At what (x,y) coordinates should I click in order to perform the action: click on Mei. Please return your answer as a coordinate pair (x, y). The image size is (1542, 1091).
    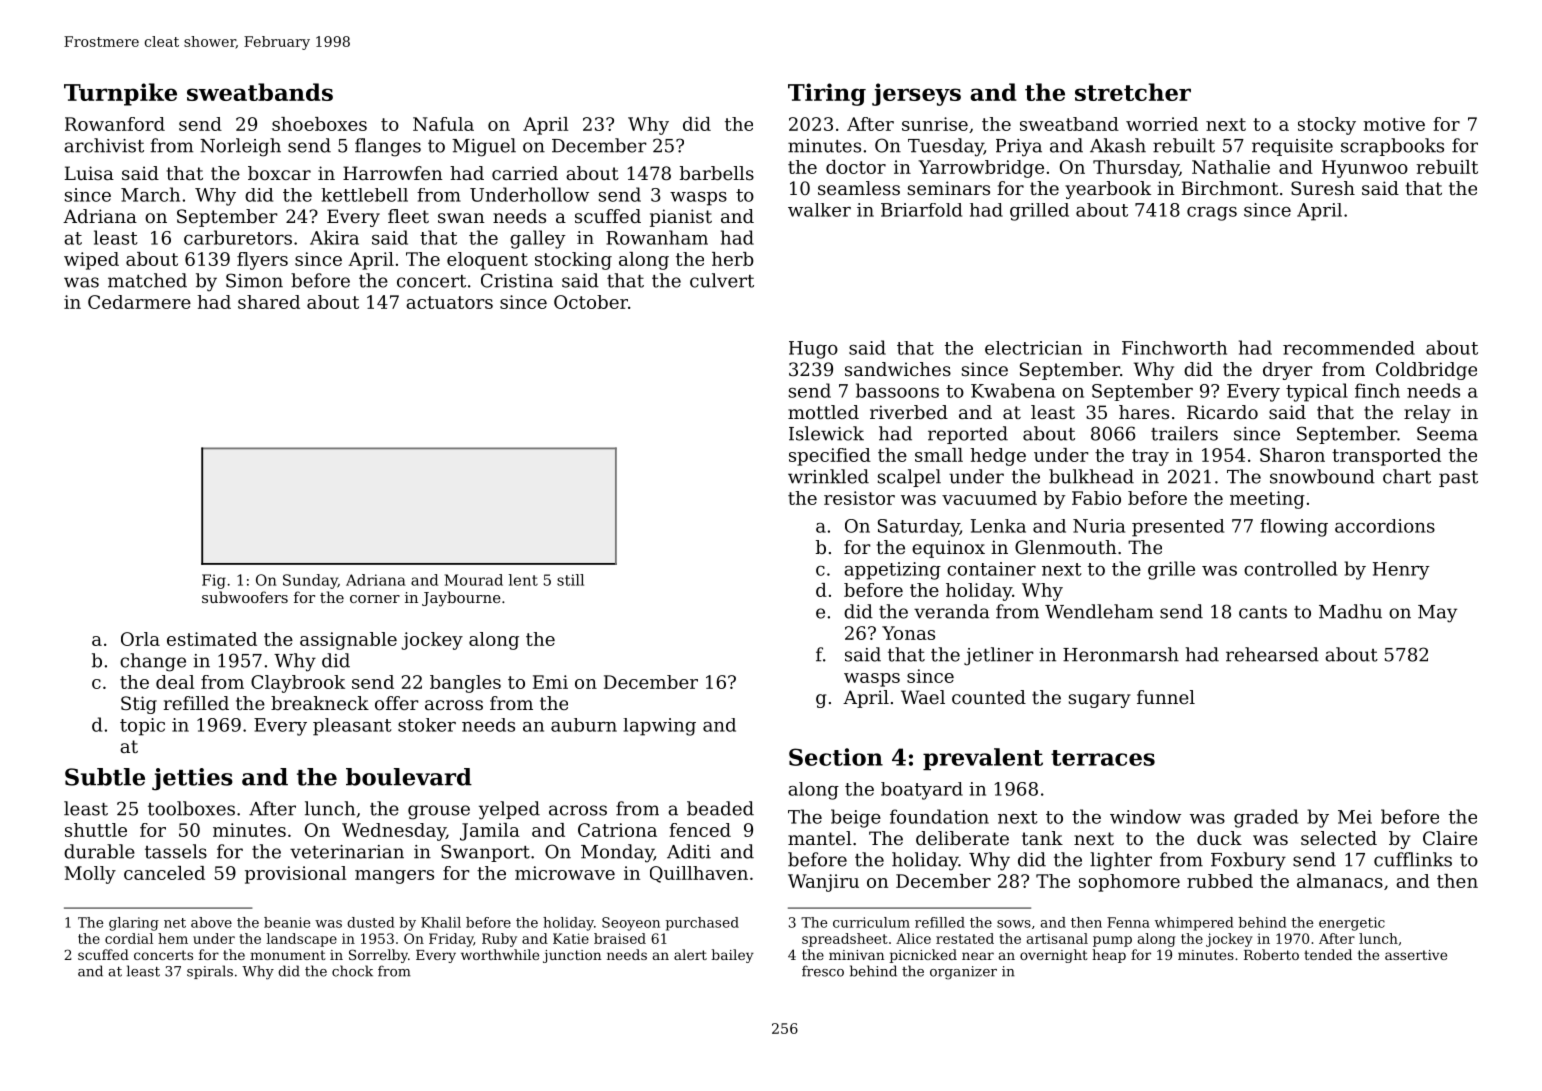
    Looking at the image, I should click on (1355, 817).
